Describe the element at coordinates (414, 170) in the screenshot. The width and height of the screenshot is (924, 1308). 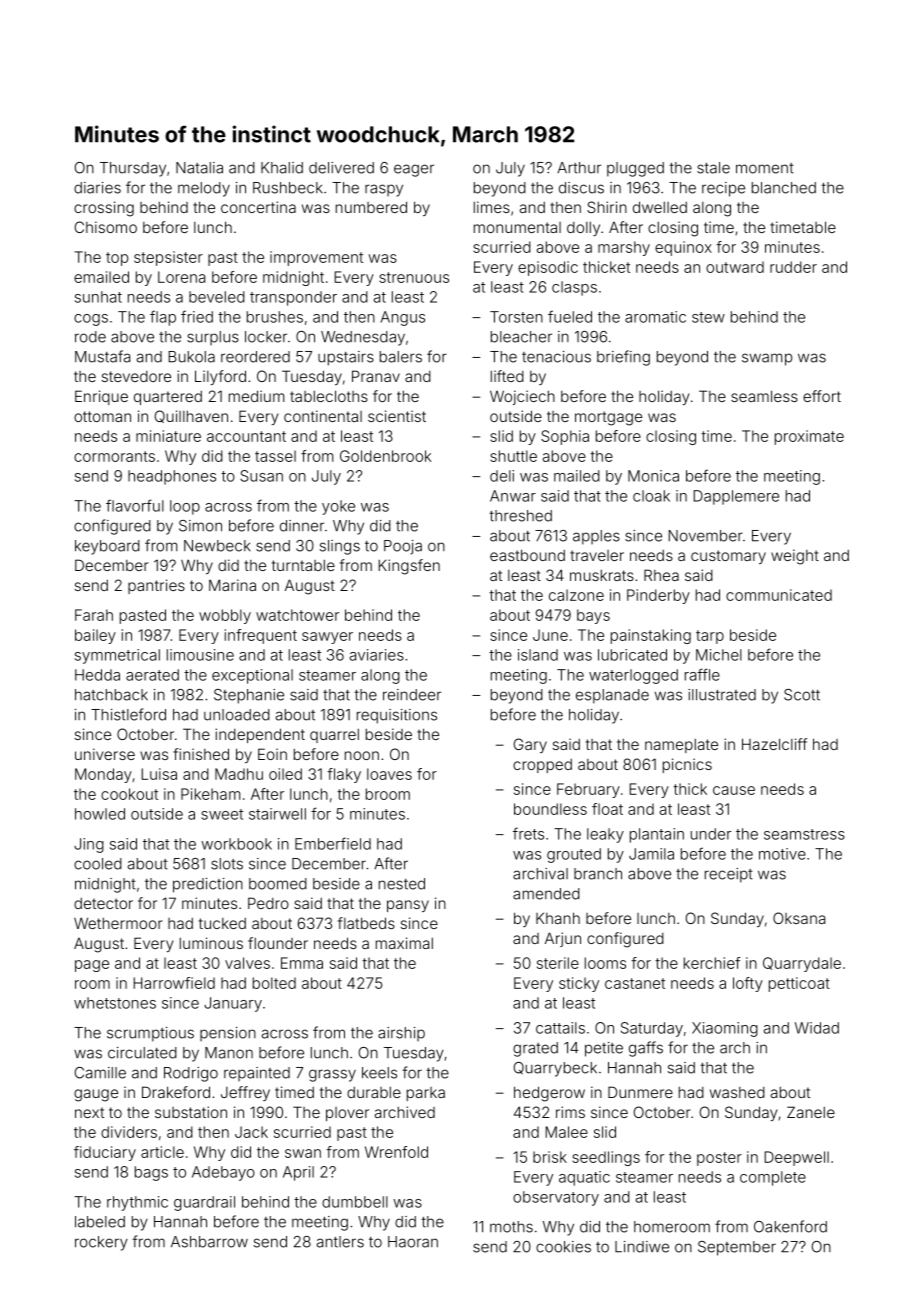
I see `eager` at that location.
